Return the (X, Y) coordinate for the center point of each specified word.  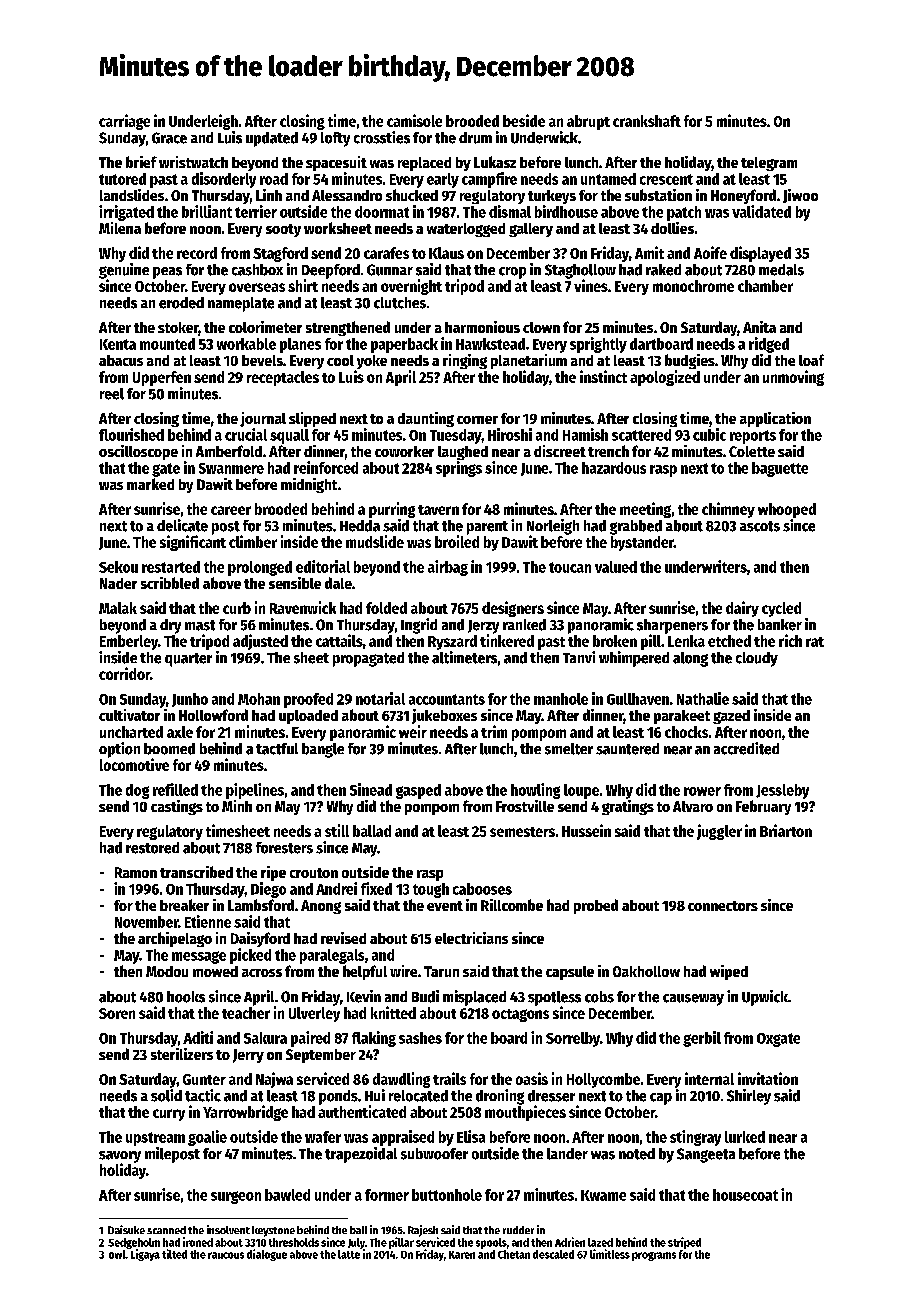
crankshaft (647, 121)
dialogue (267, 1255)
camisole (414, 120)
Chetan (514, 1254)
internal (709, 1078)
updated (272, 139)
